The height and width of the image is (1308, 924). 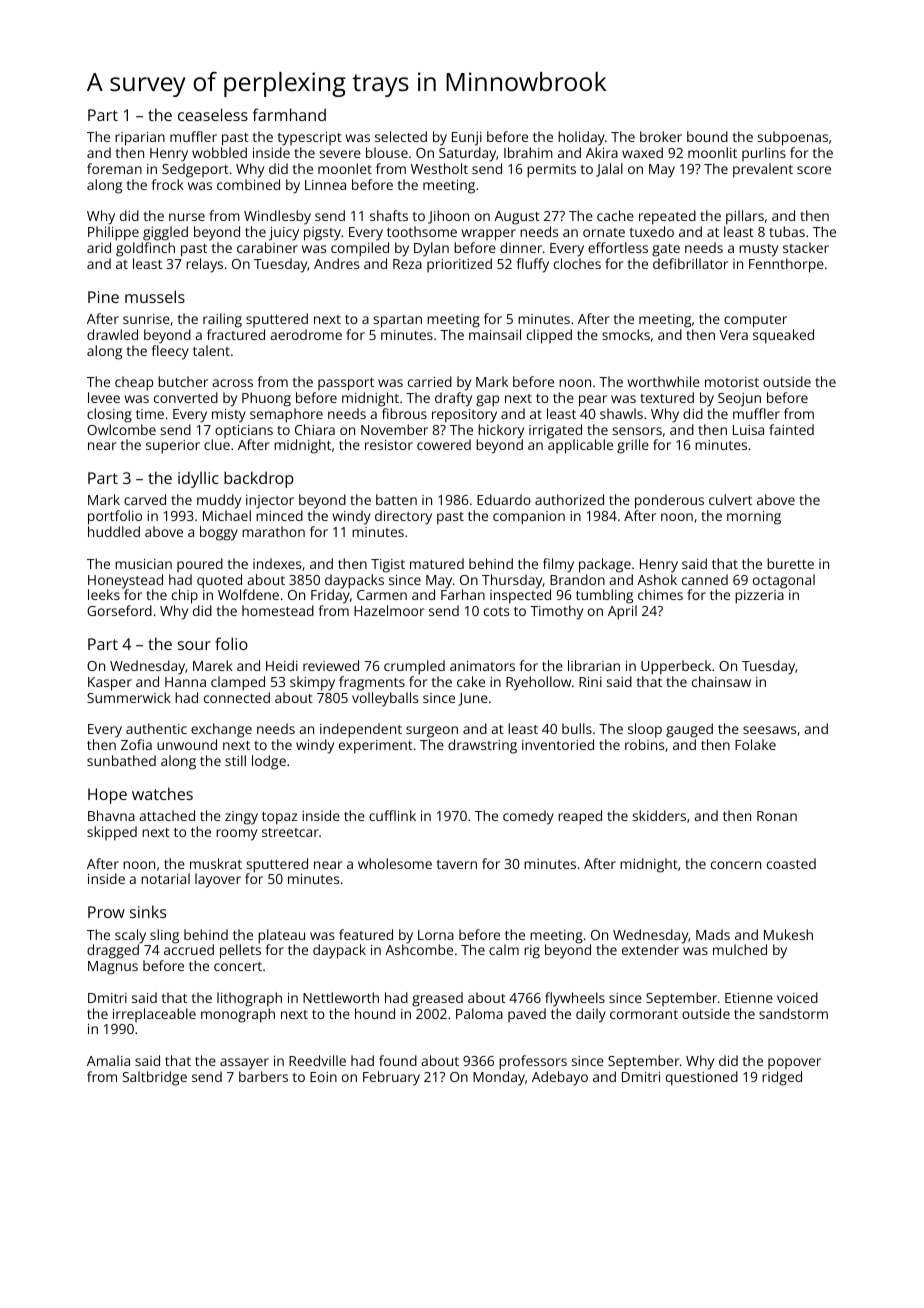 What do you see at coordinates (467, 139) in the image?
I see `Eunji` at bounding box center [467, 139].
